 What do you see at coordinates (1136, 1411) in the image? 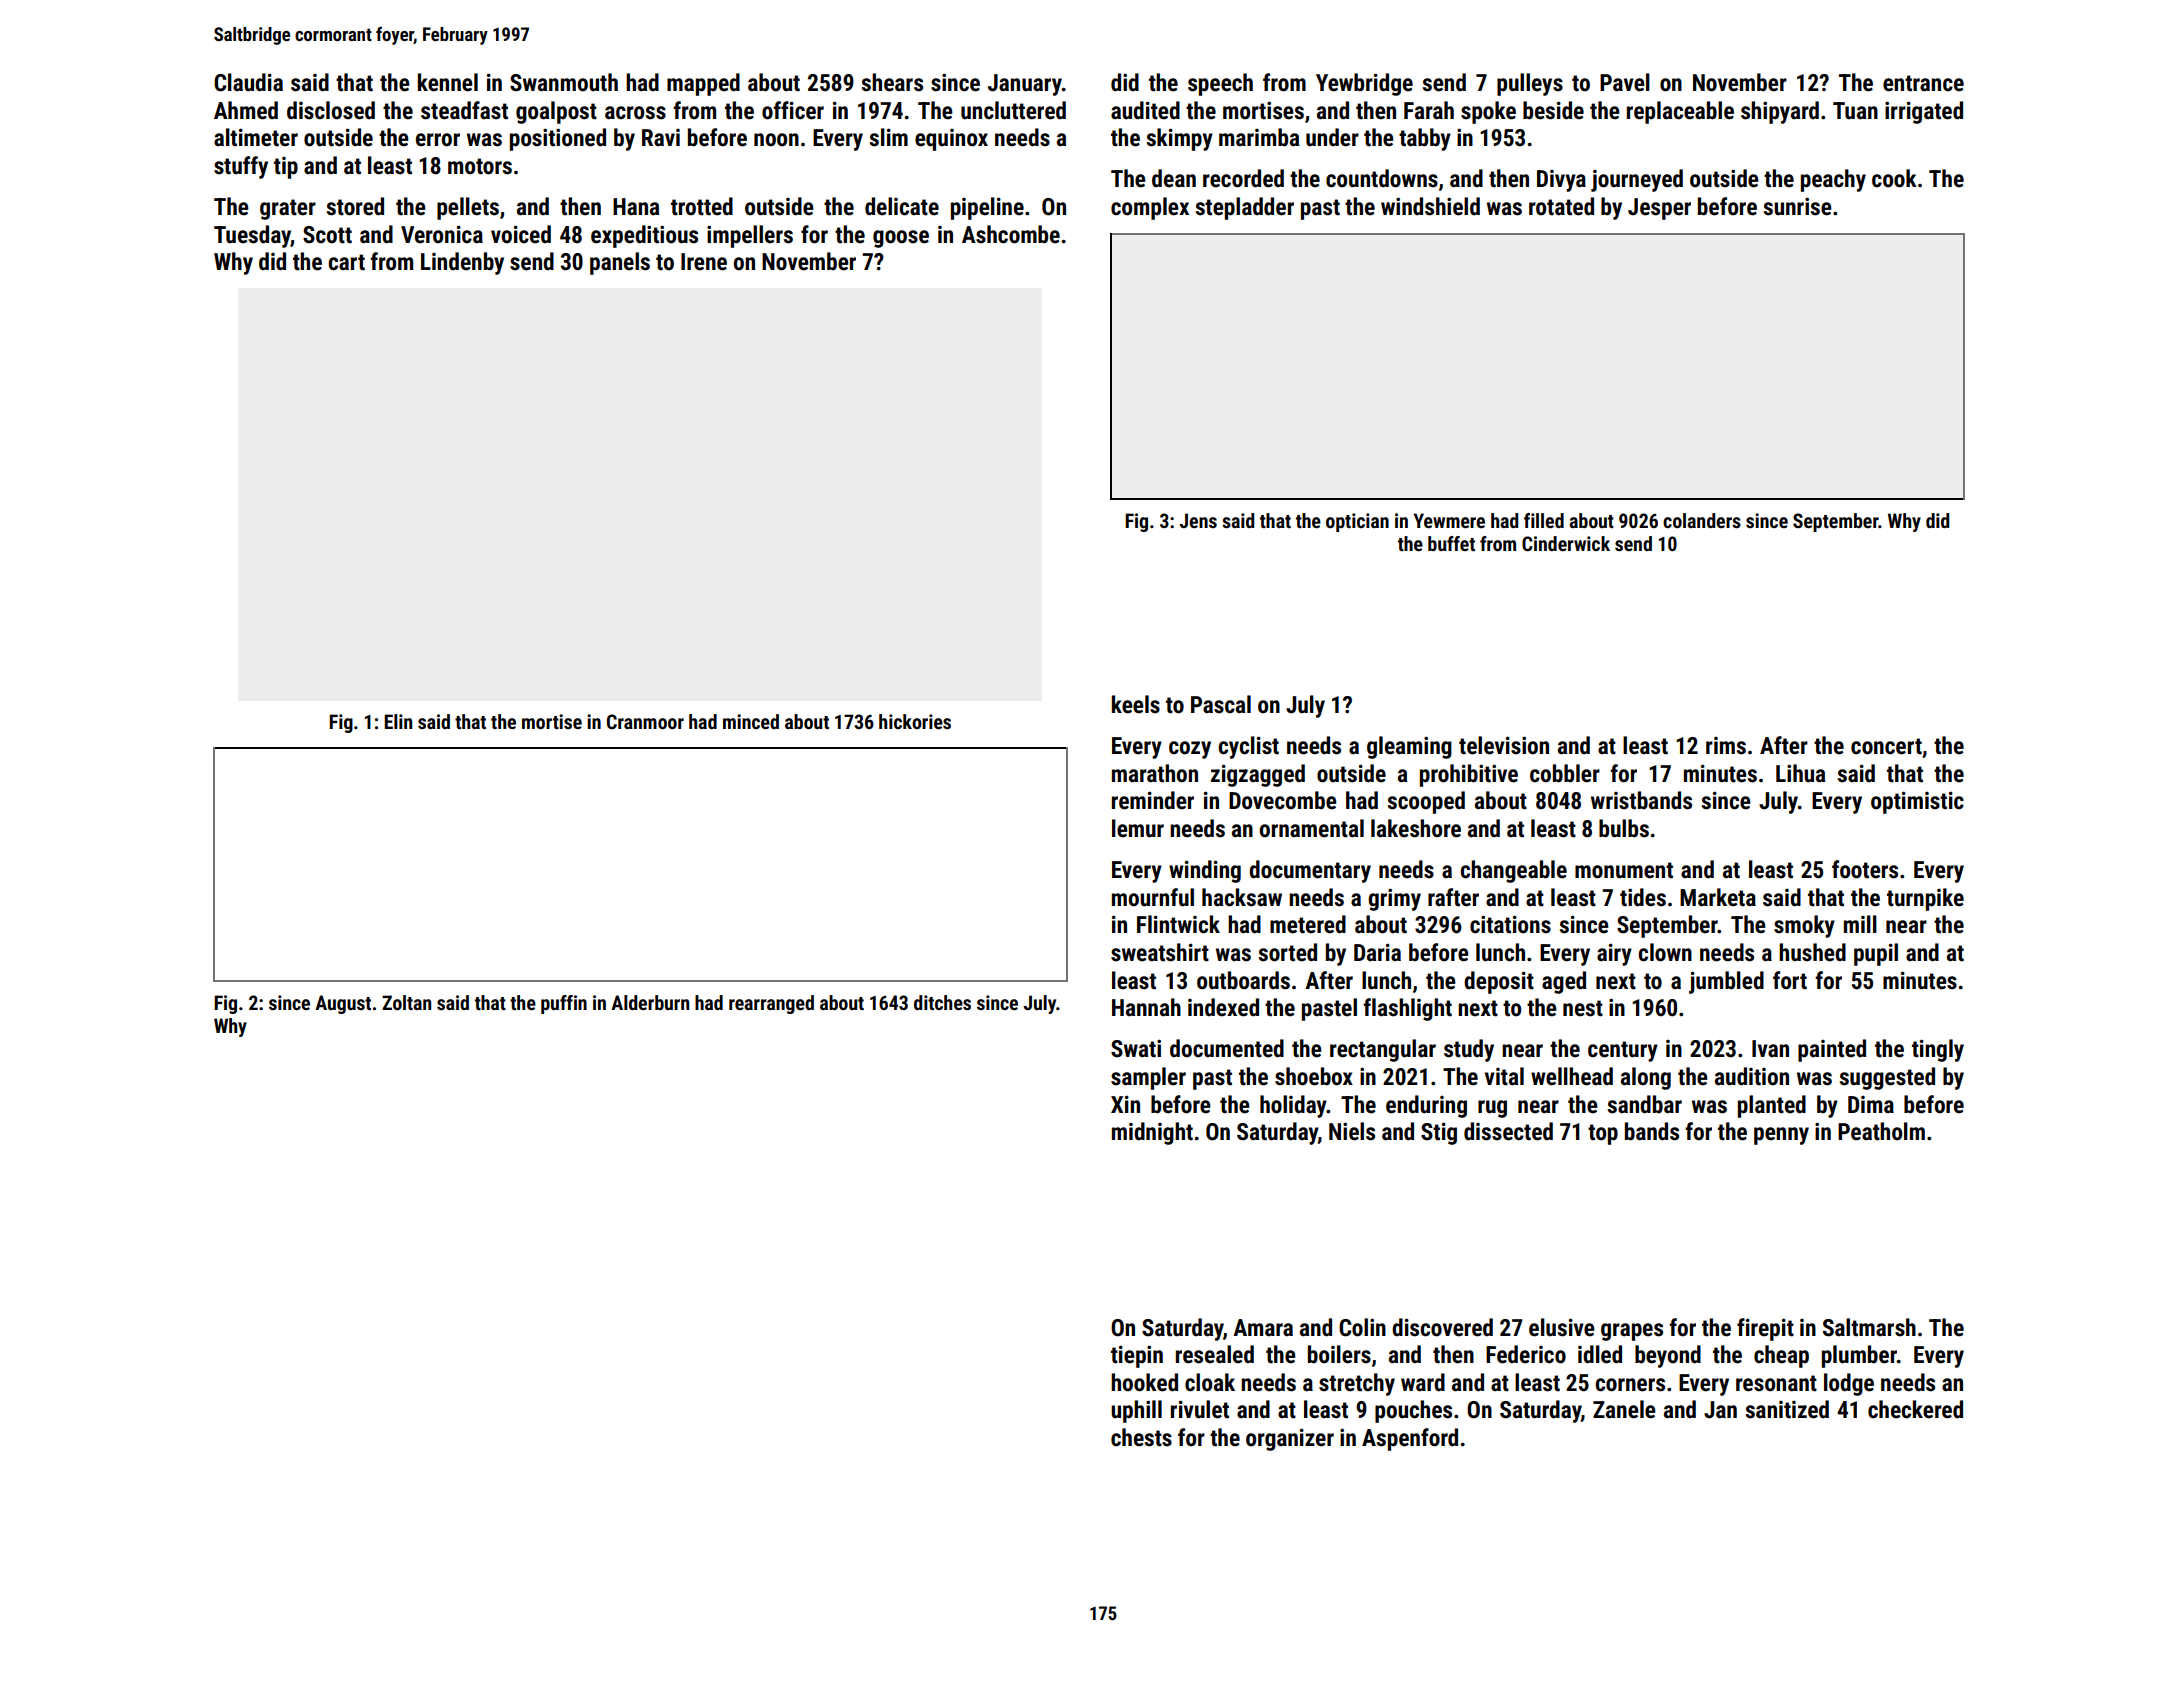
I see `uphill` at bounding box center [1136, 1411].
